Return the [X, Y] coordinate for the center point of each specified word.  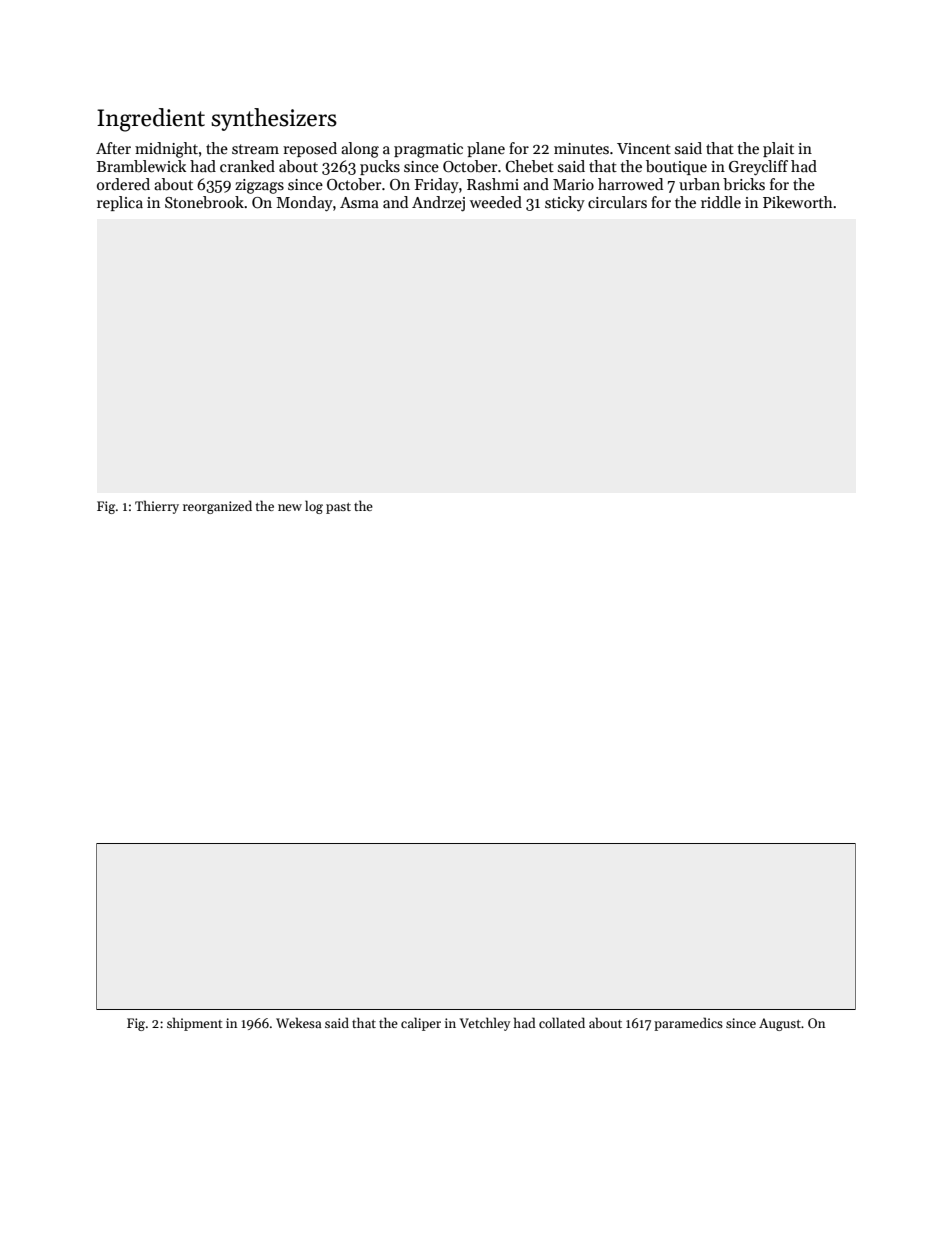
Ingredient [151, 120]
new [290, 507]
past [338, 508]
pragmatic [428, 150]
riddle [721, 202]
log [314, 507]
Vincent [644, 148]
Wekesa [299, 1022]
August [780, 1024]
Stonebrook [204, 202]
